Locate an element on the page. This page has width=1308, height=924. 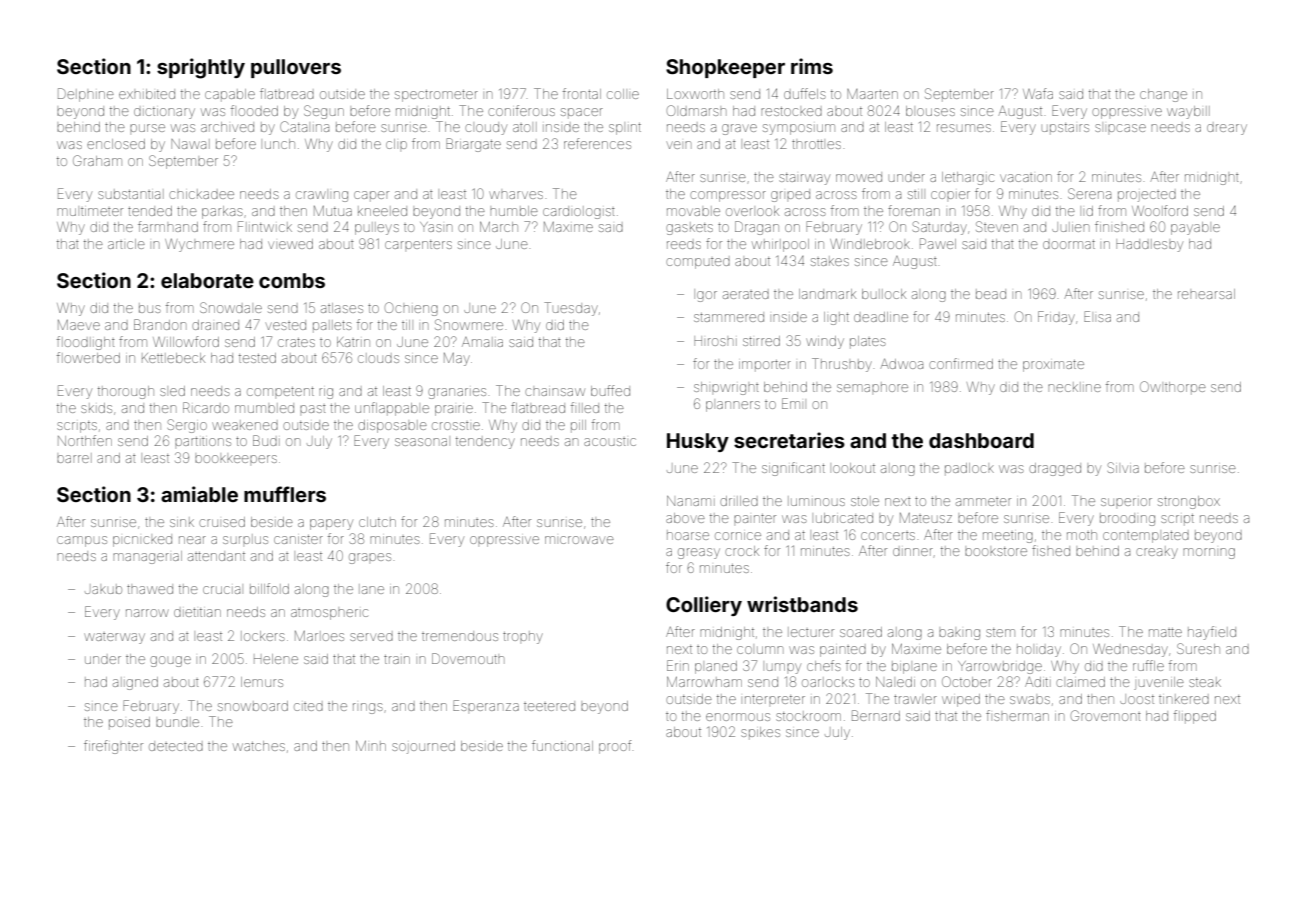
neckline is located at coordinates (1074, 387).
